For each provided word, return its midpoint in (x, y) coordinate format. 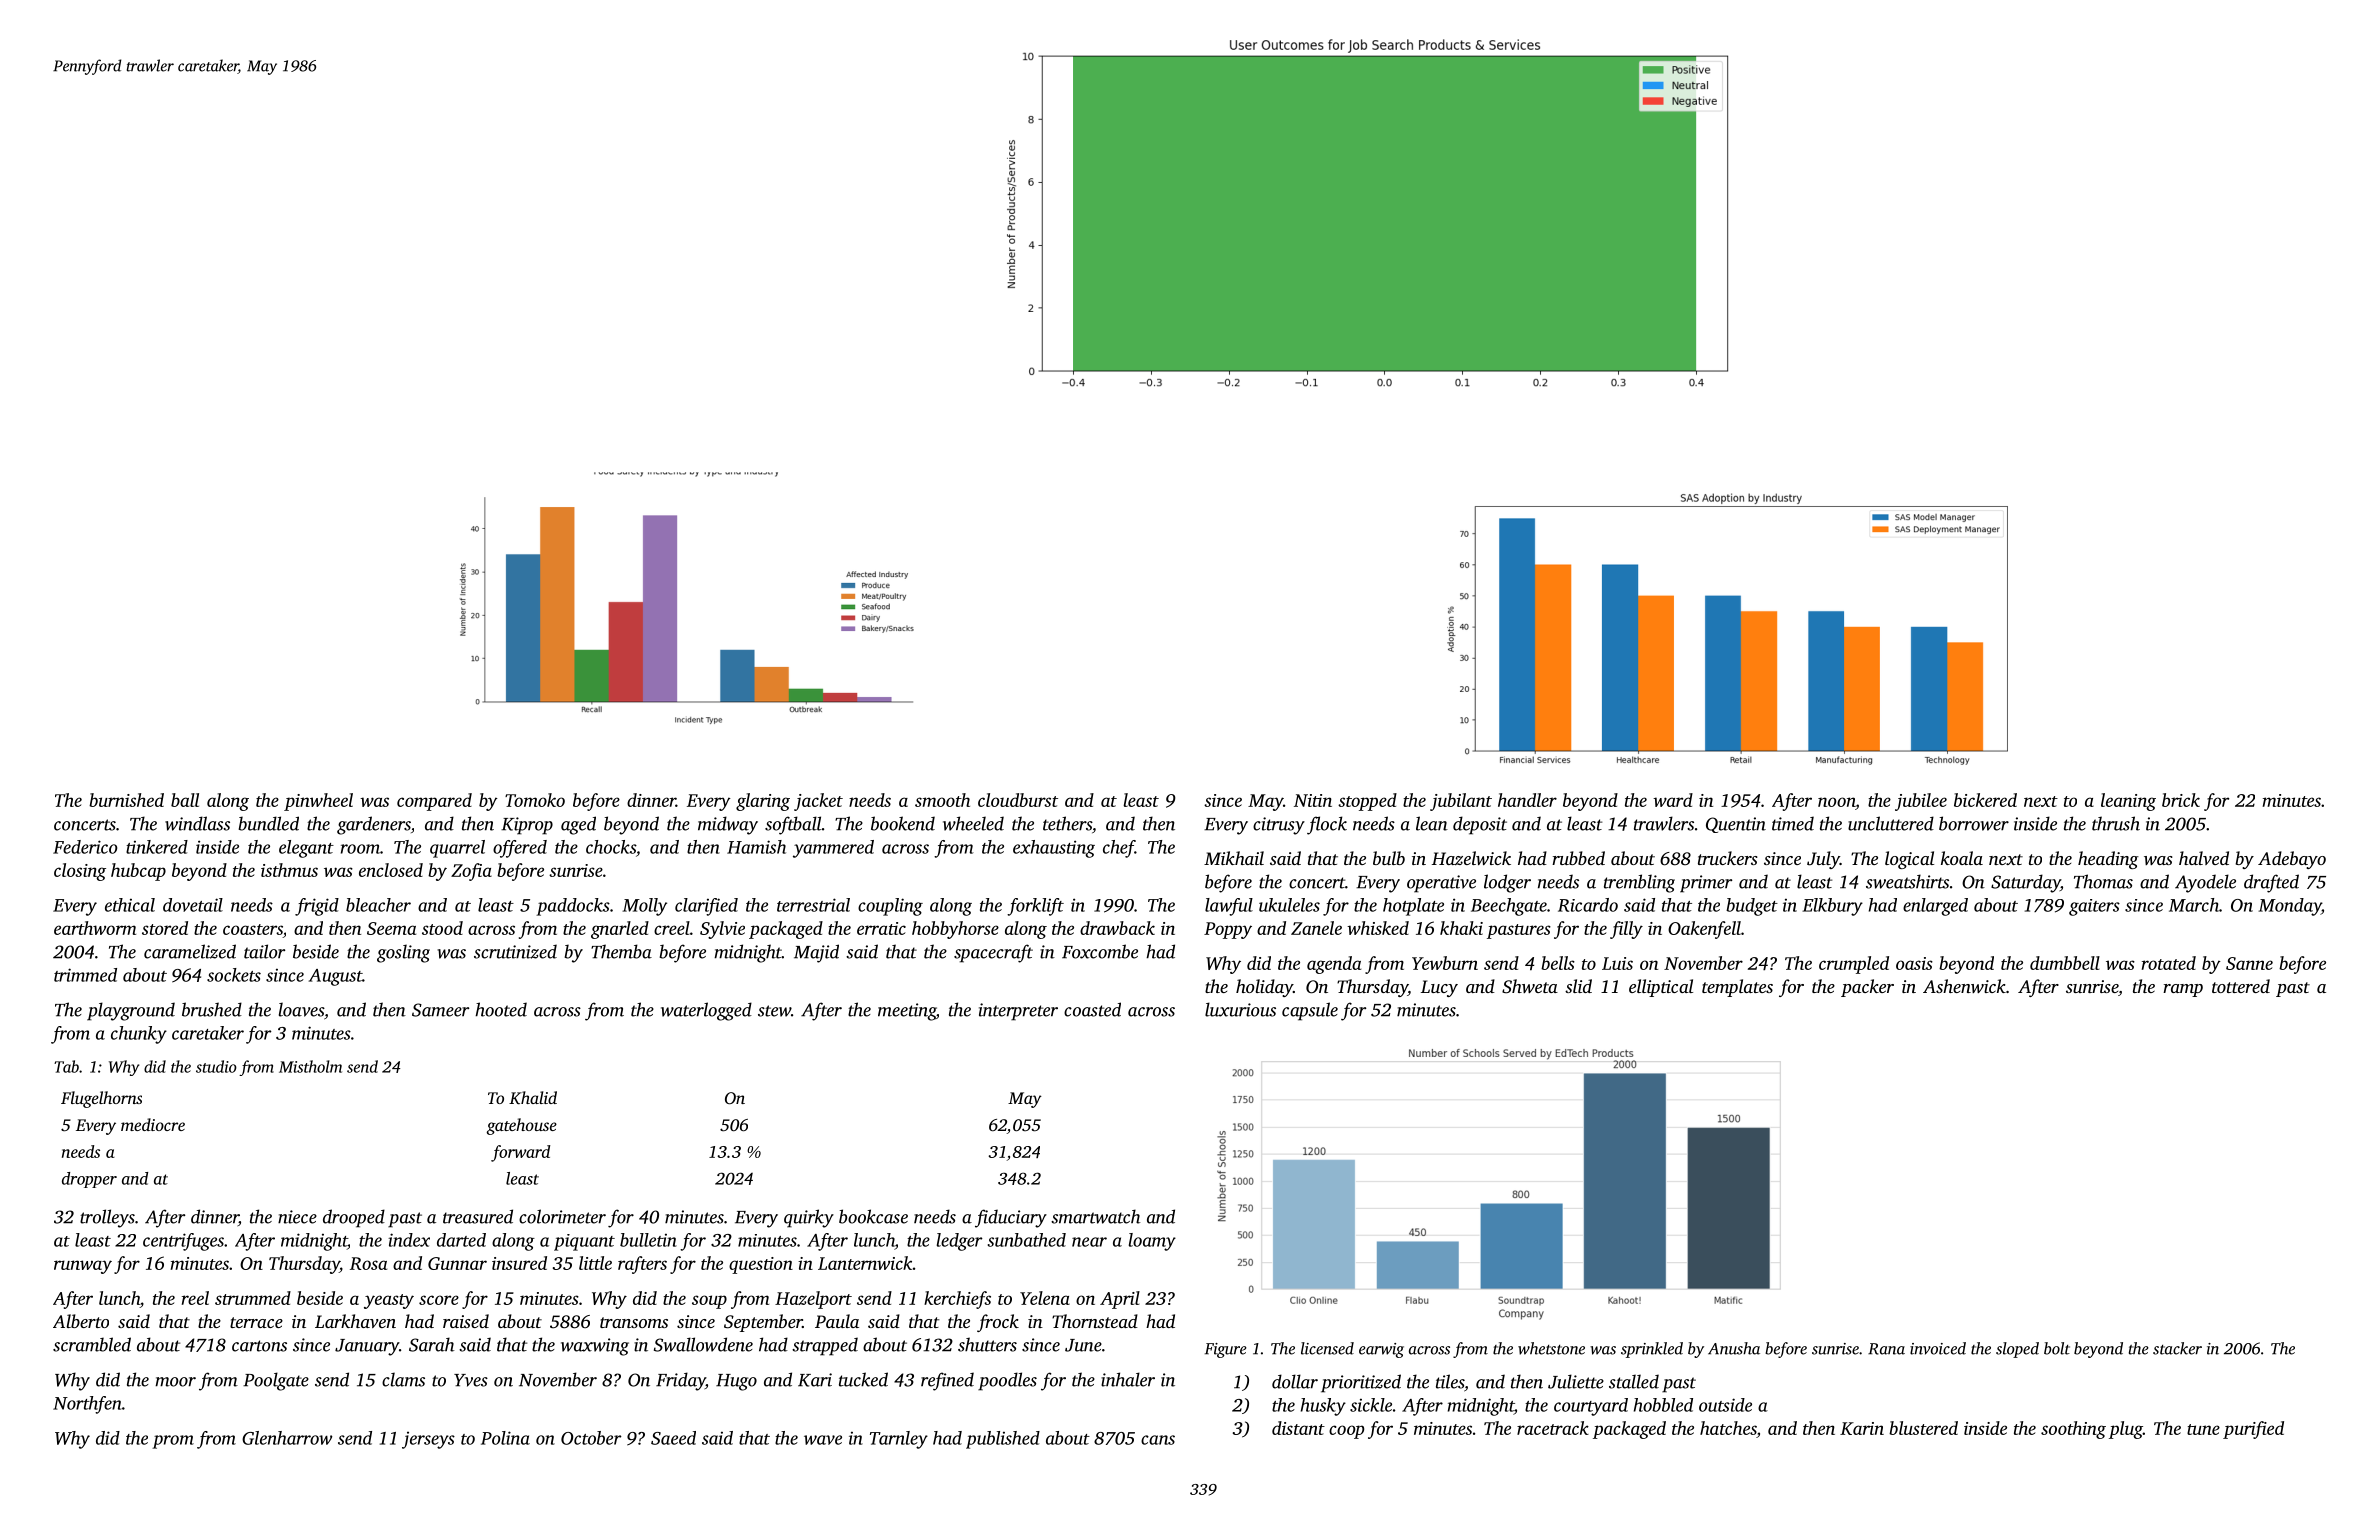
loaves (301, 1009)
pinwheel (318, 802)
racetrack (1553, 1428)
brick (2181, 800)
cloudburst (1018, 800)
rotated (2169, 963)
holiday (1264, 988)
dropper (89, 1180)
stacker (2177, 1348)
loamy (1152, 1242)
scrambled (92, 1344)
